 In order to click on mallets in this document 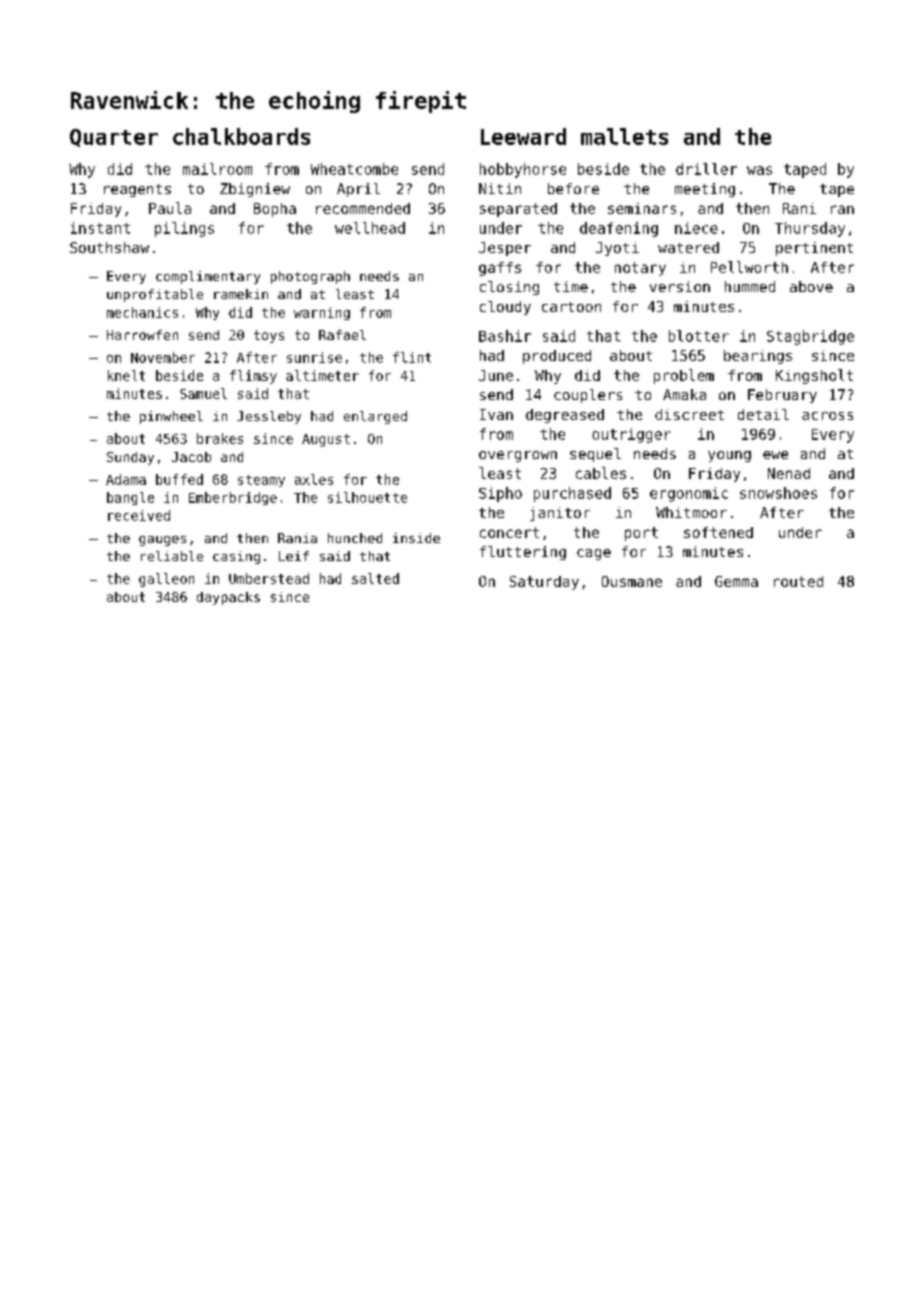, I will do `click(624, 136)`.
